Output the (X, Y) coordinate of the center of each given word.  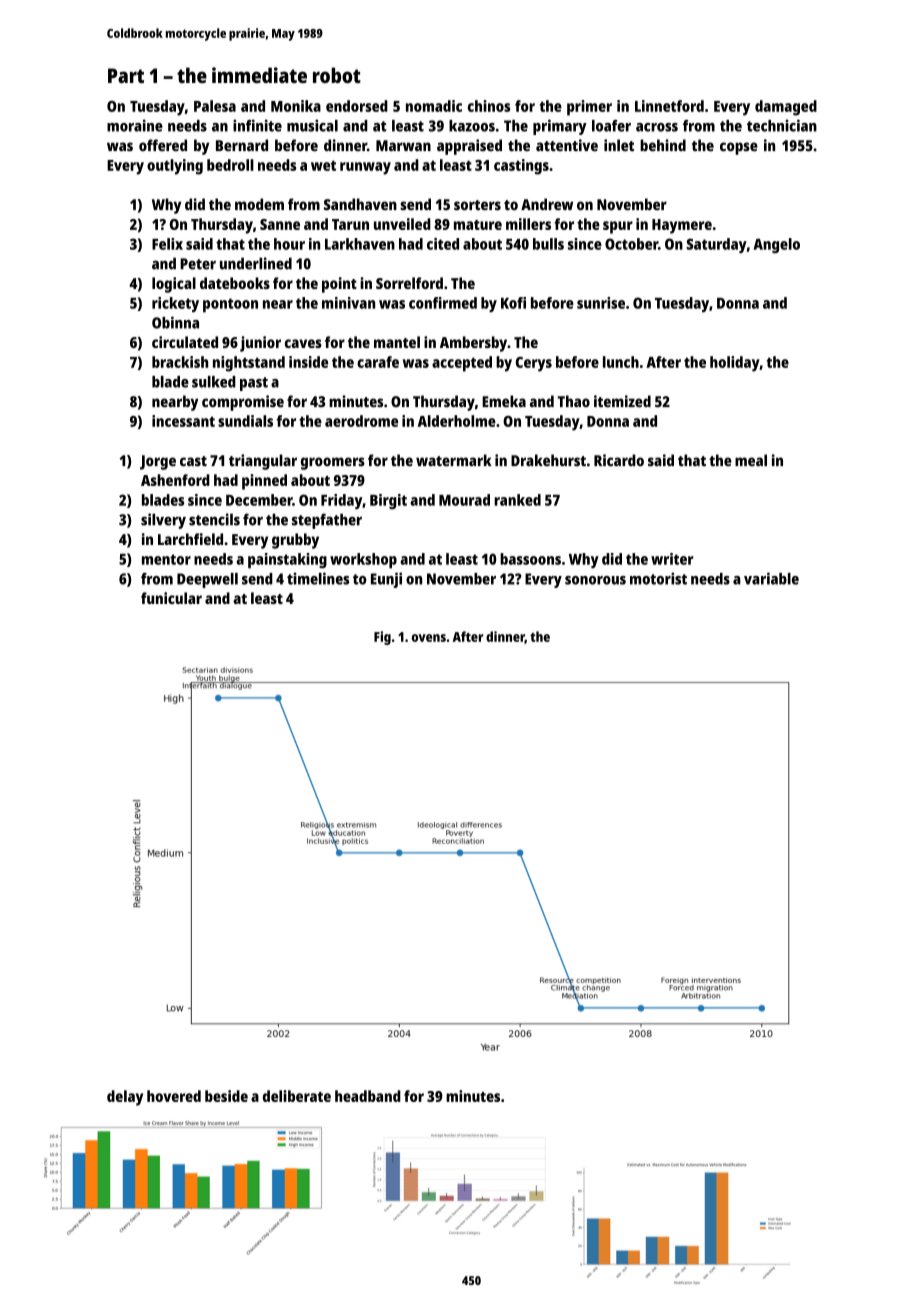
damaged (786, 108)
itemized (622, 401)
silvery (163, 521)
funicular (171, 598)
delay (125, 1098)
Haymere (682, 226)
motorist (658, 578)
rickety (175, 304)
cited (443, 244)
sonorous (595, 580)
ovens (429, 638)
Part (126, 75)
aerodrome (361, 421)
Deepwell (207, 580)
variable (771, 578)
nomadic (434, 106)
